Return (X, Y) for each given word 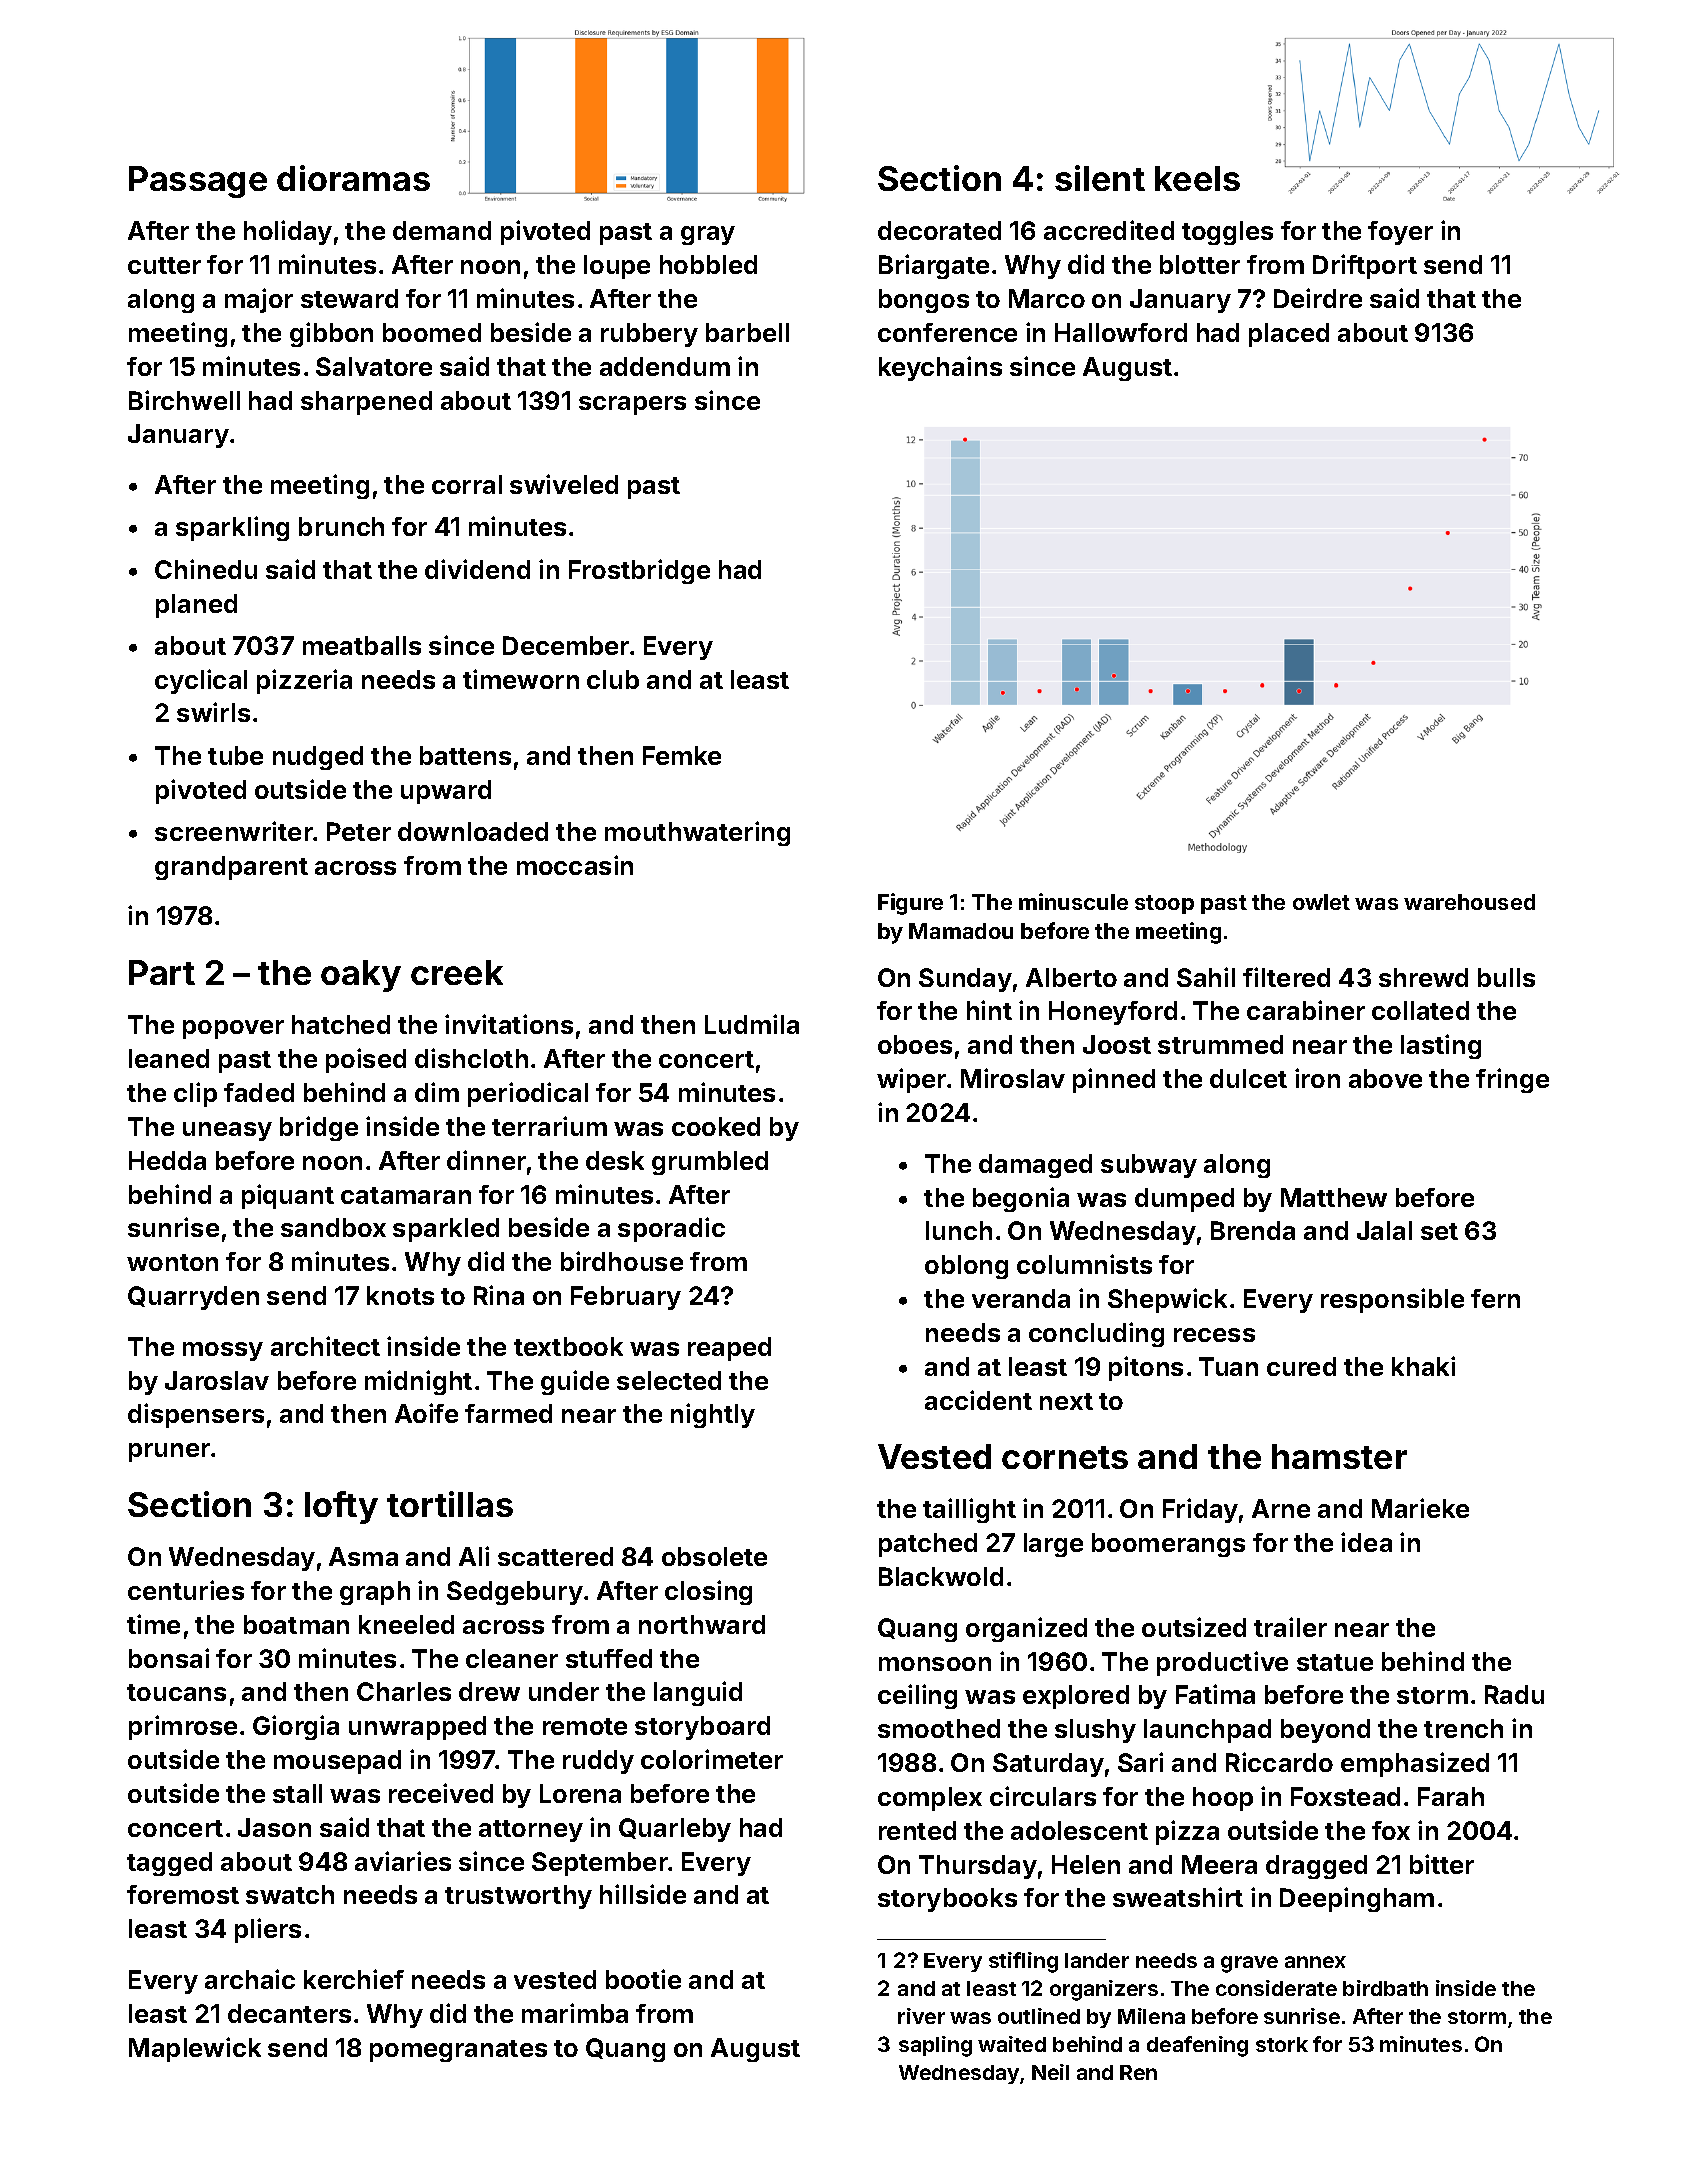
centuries (186, 1590)
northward (702, 1624)
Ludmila (752, 1024)
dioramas (353, 178)
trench (1463, 1728)
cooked (716, 1126)
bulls (1506, 977)
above (1385, 1078)
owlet (1321, 902)
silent (1100, 178)
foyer (1400, 233)
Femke (682, 755)
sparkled (446, 1230)
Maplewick (195, 2049)
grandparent (231, 868)
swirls (213, 712)
